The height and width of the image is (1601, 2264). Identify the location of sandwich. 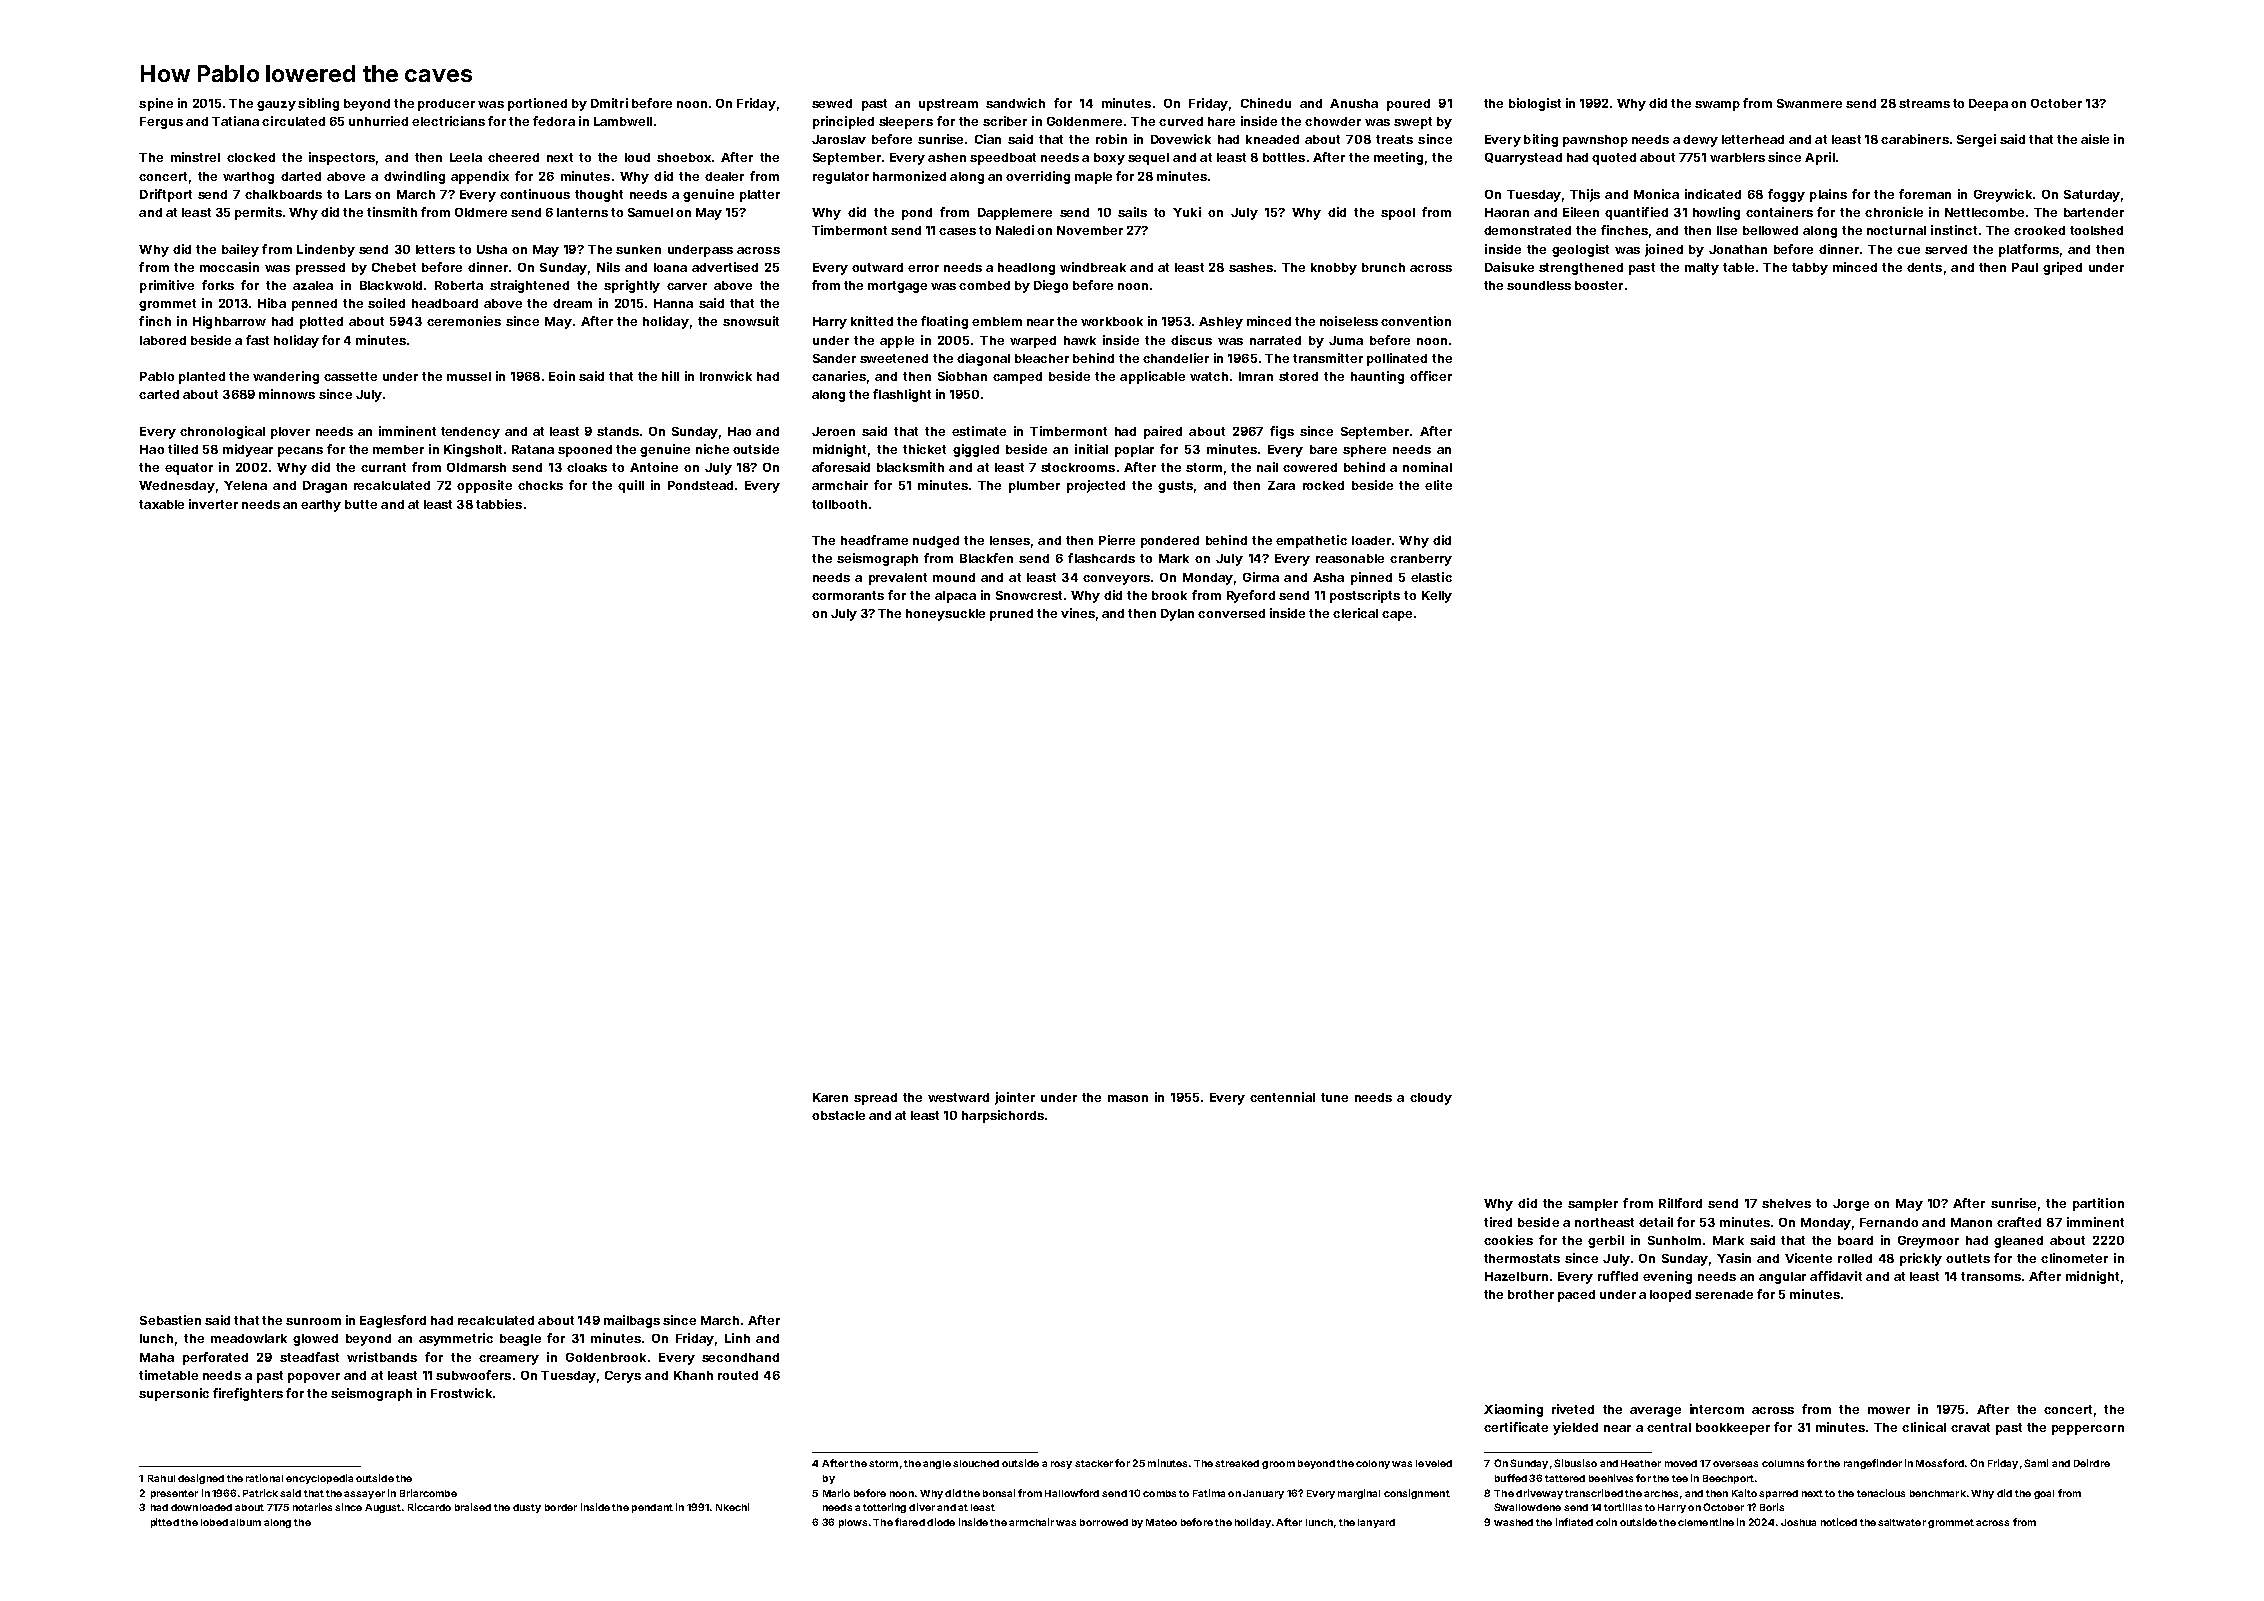
(1015, 103).
